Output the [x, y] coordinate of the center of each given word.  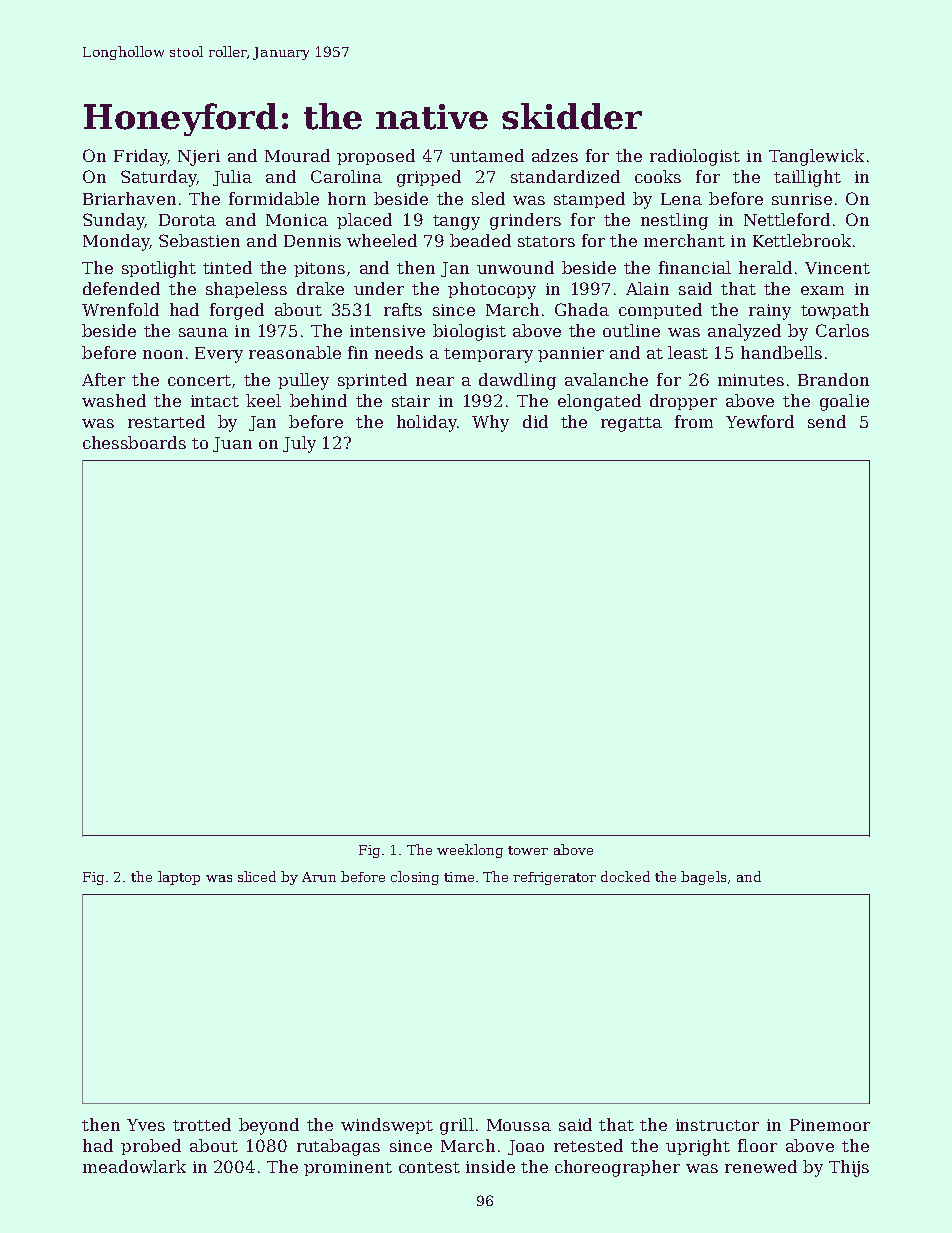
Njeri [199, 158]
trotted [202, 1124]
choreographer [617, 1168]
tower [528, 850]
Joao [526, 1147]
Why [490, 423]
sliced [257, 876]
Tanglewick [816, 157]
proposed [376, 157]
